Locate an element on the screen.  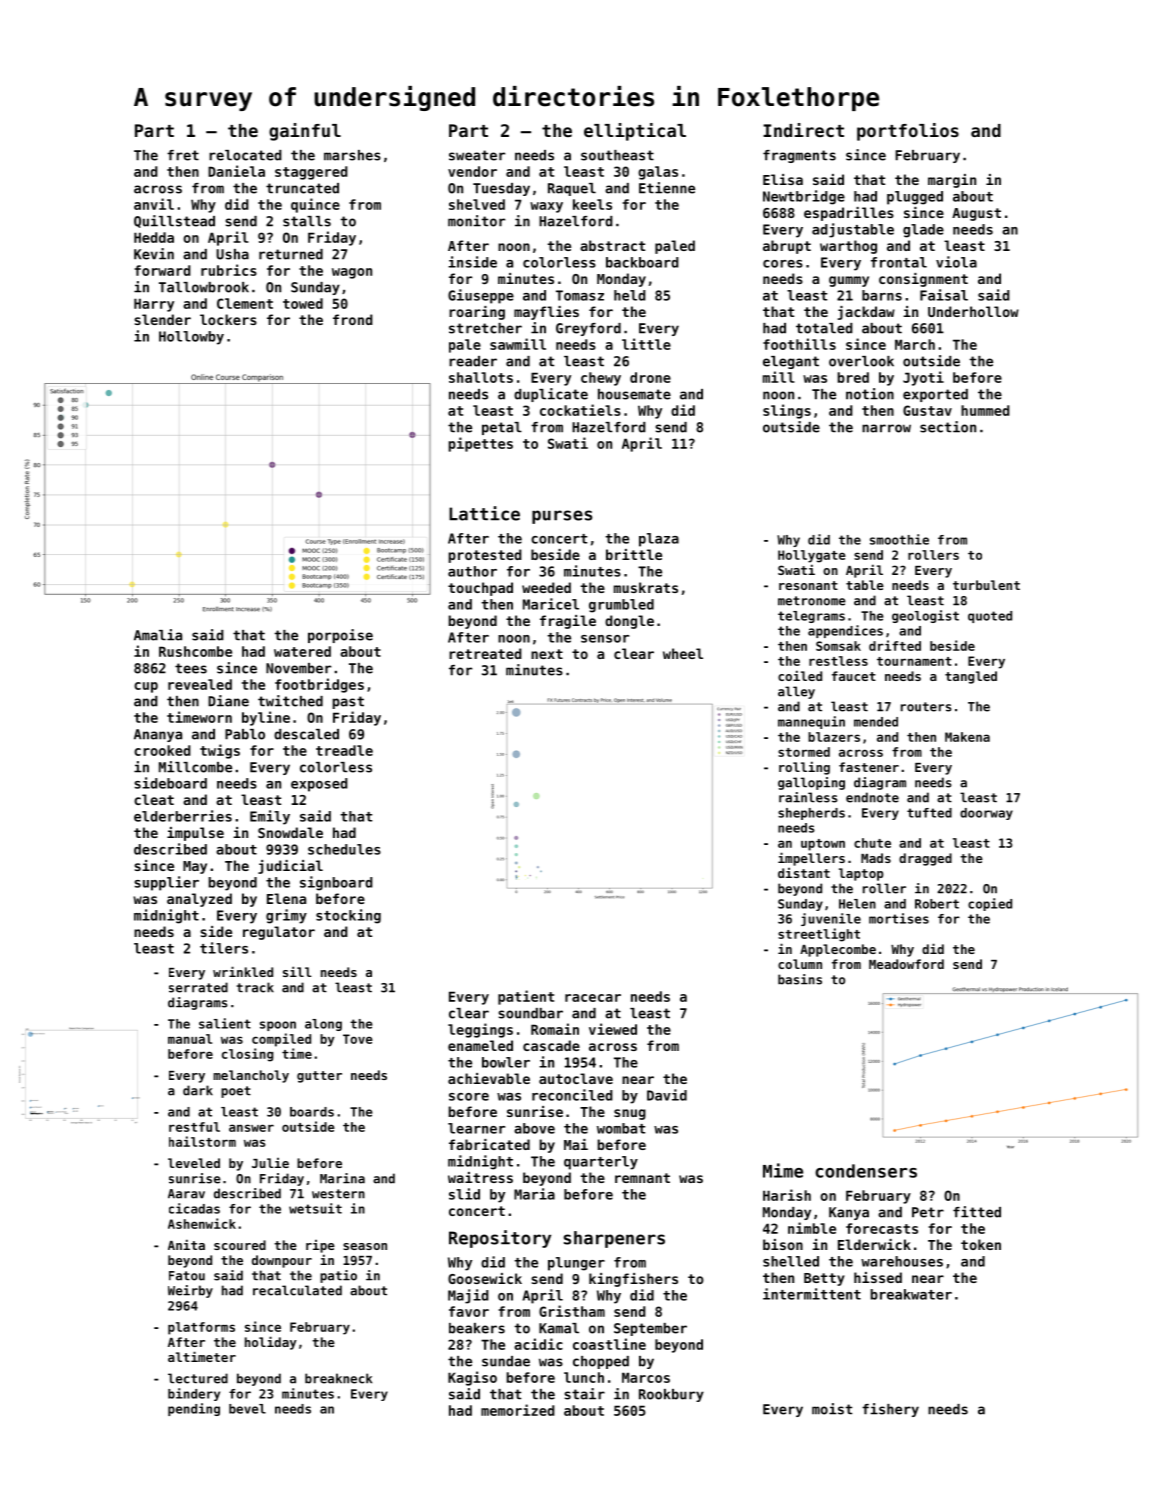
rolling is located at coordinates (804, 768).
